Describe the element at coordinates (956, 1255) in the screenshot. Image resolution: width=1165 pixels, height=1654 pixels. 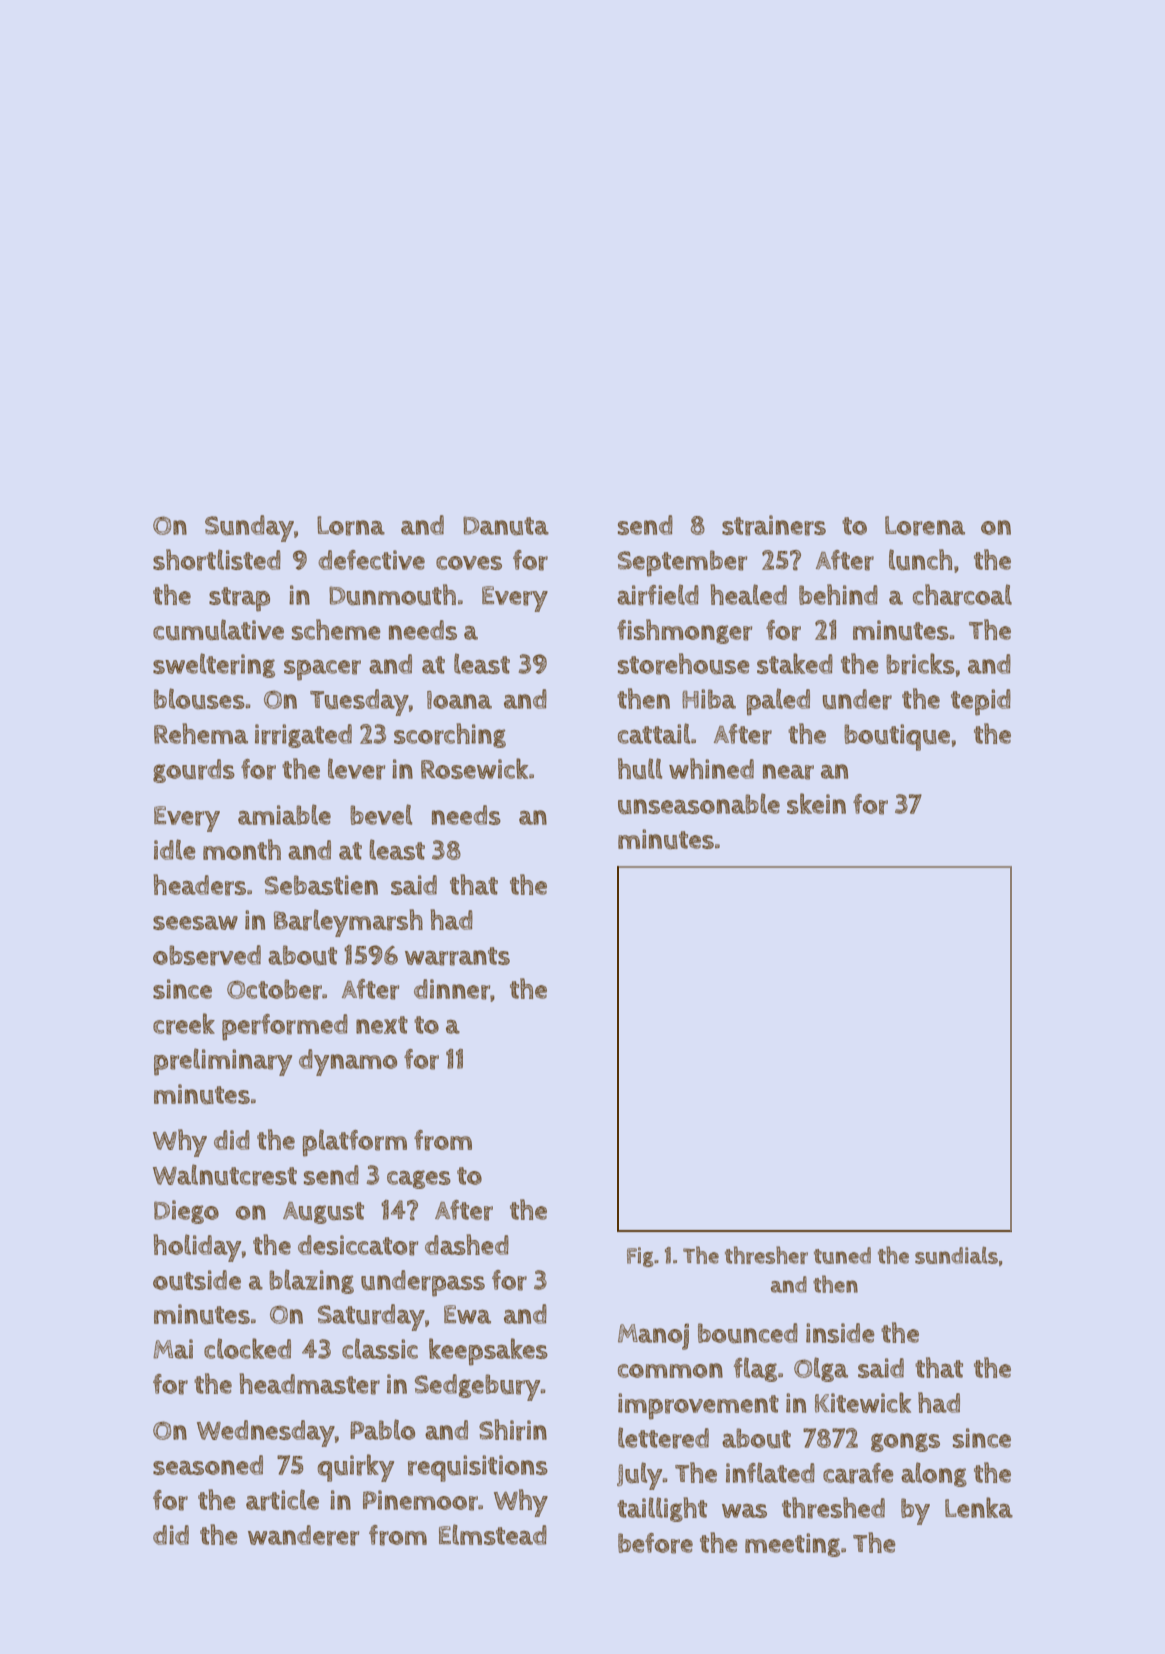
I see `sundials` at that location.
